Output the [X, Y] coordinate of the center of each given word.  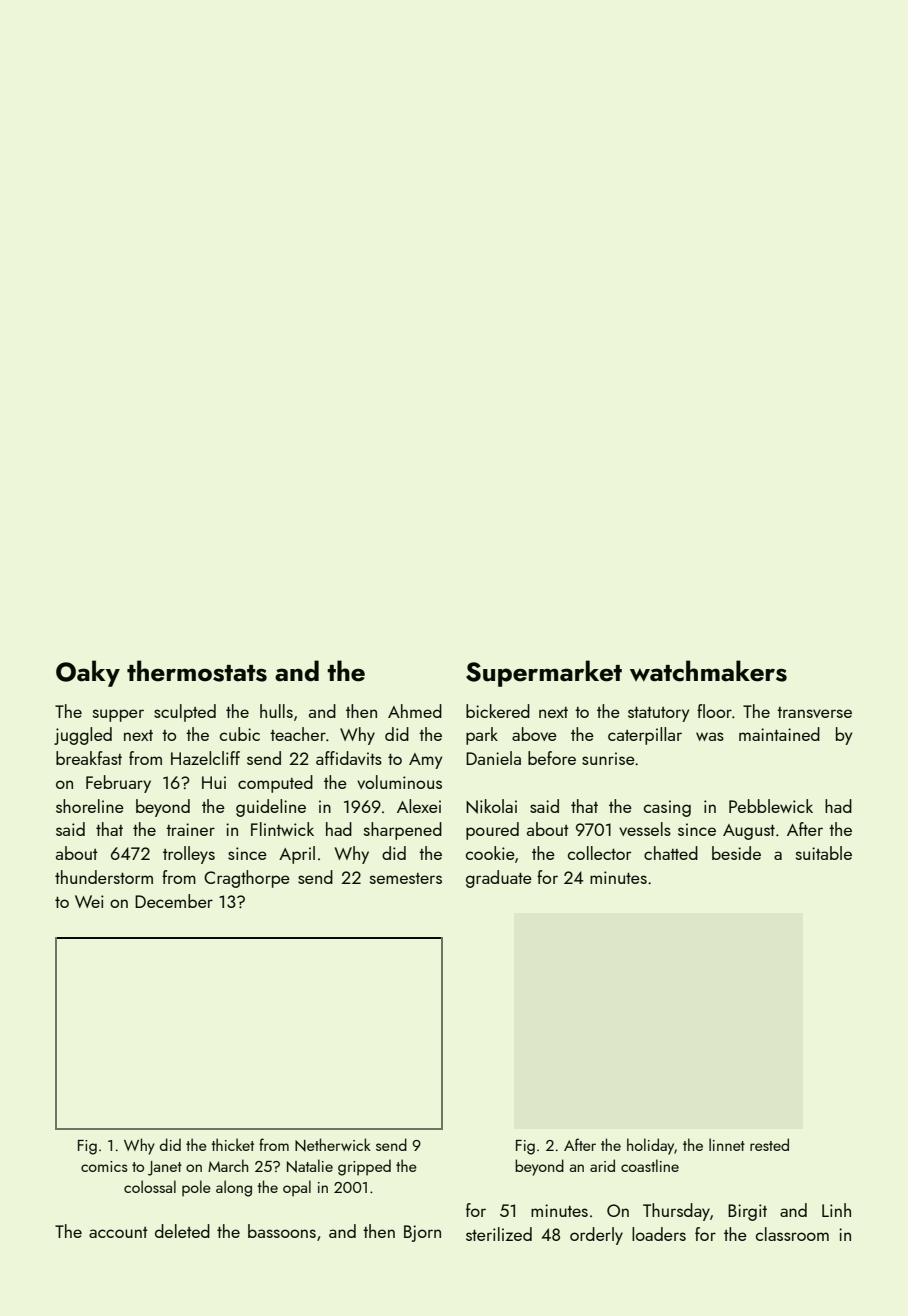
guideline [271, 808]
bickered [498, 711]
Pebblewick [771, 806]
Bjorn [422, 1233]
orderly [596, 1236]
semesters [406, 878]
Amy [425, 761]
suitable [824, 853]
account [118, 1232]
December [174, 901]
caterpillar [645, 736]
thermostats [197, 671]
